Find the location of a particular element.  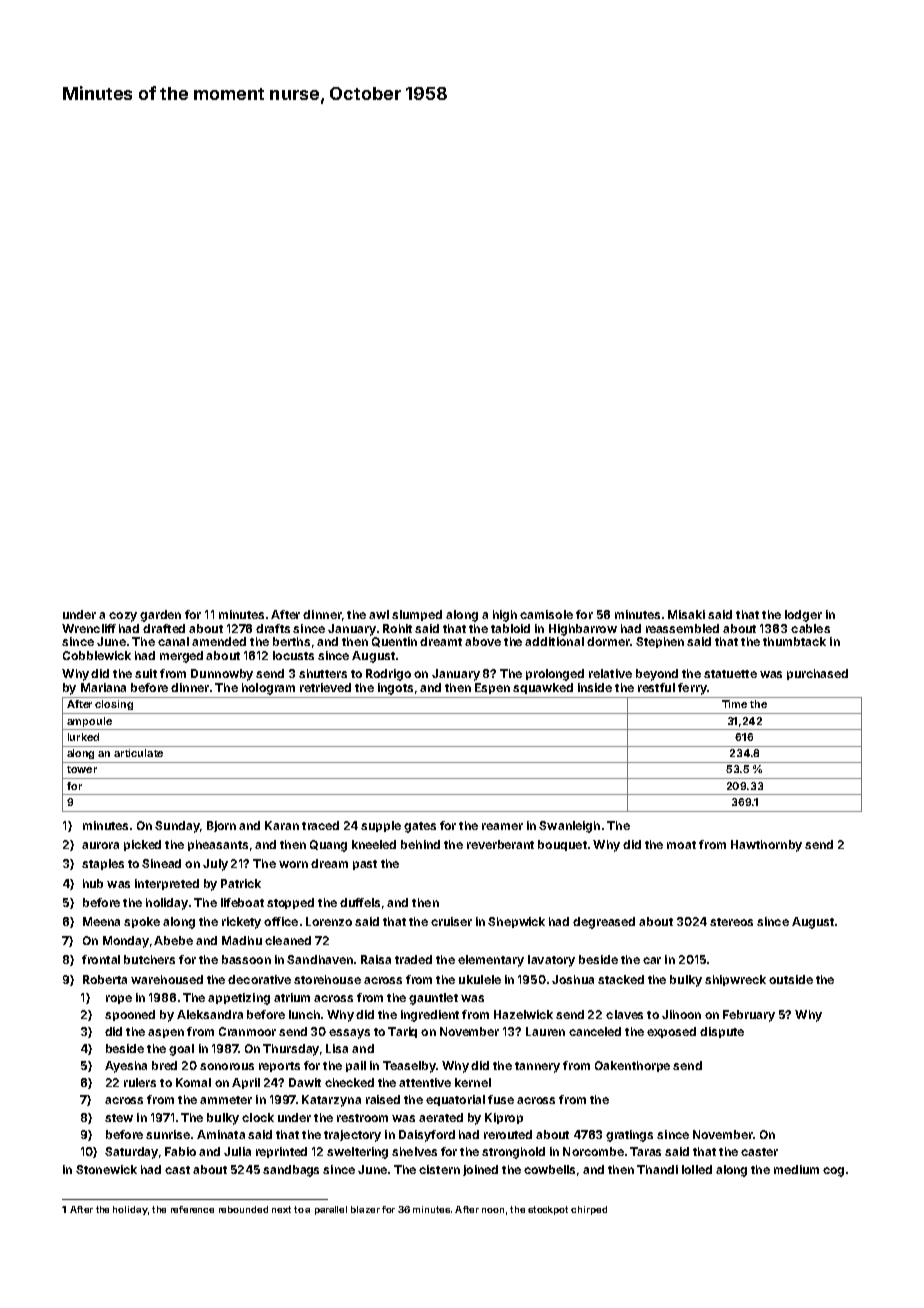

frontal is located at coordinates (101, 959).
